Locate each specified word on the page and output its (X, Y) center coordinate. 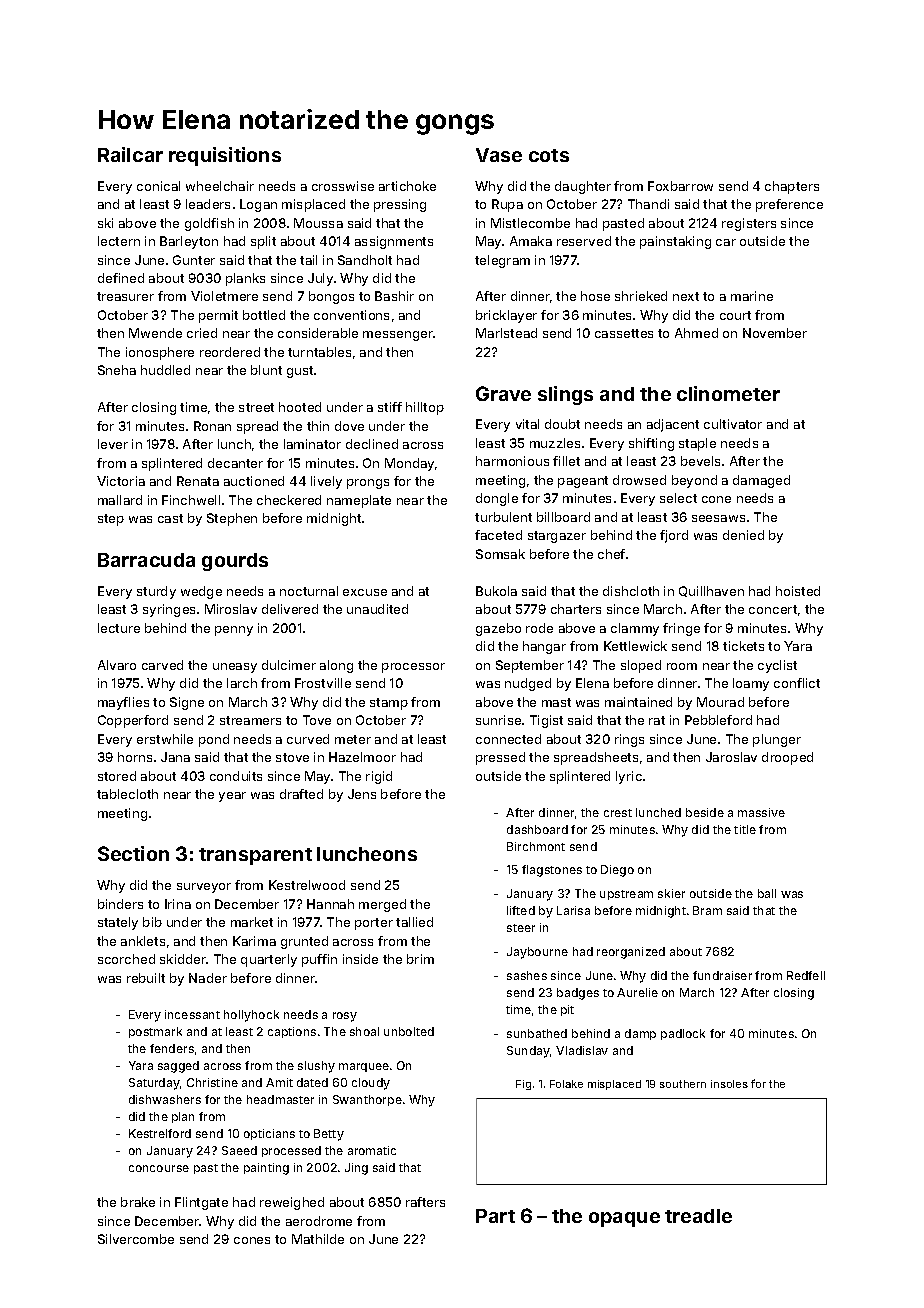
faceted (498, 535)
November (775, 333)
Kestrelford (160, 1133)
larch (242, 683)
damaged (761, 481)
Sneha (117, 370)
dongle (497, 499)
